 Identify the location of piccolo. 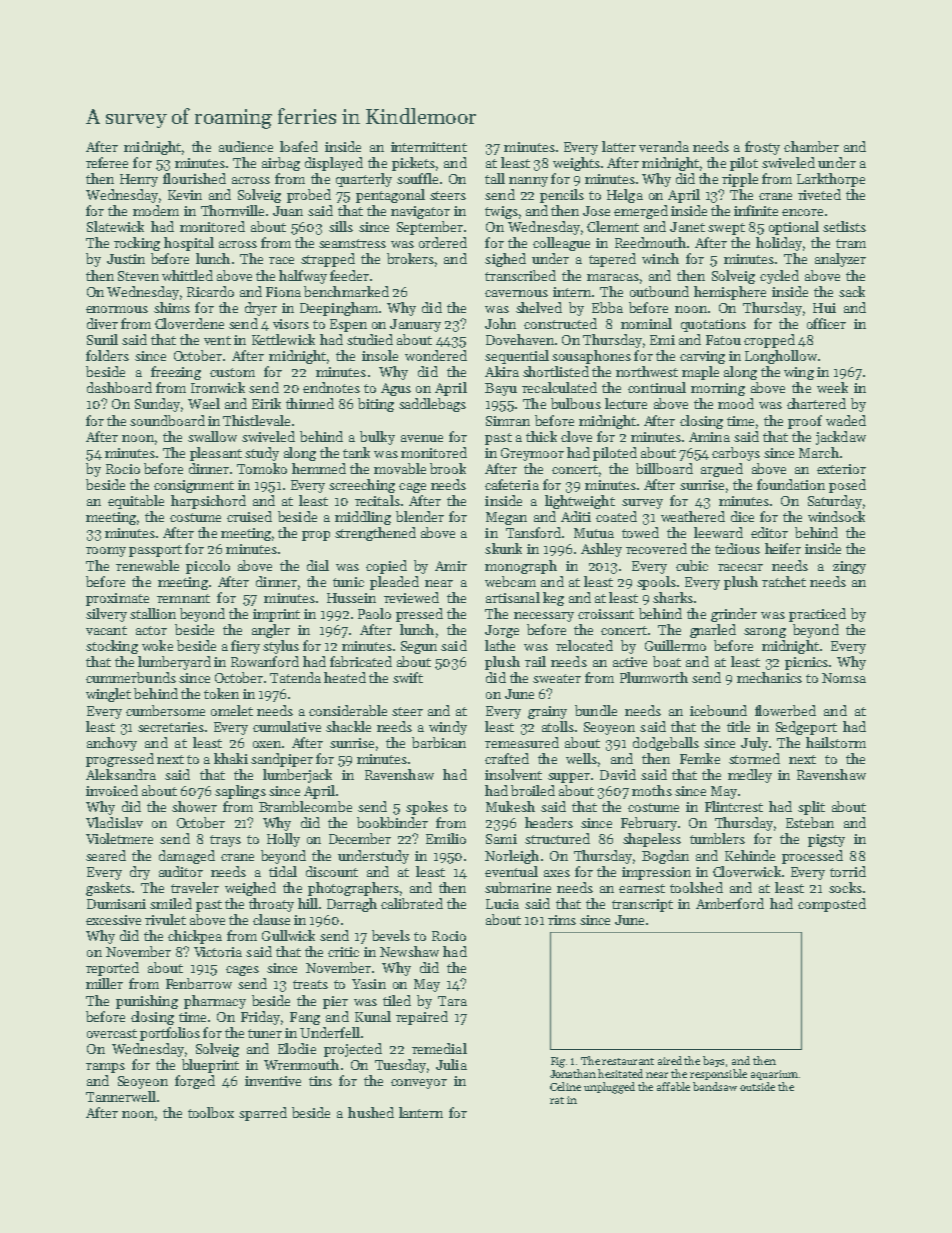
(208, 567).
